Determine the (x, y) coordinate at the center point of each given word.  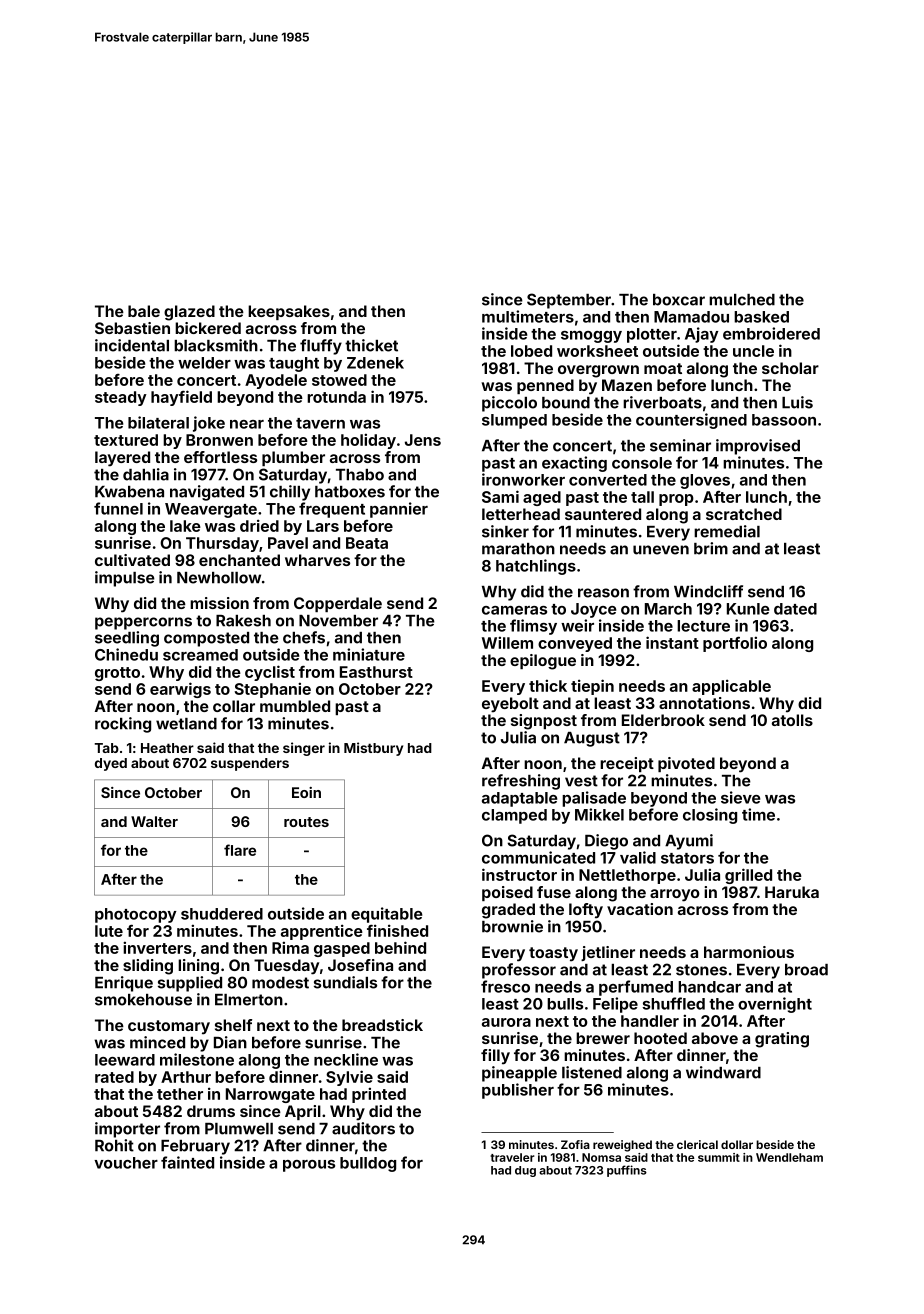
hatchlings (536, 567)
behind (400, 947)
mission (219, 603)
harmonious (749, 952)
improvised (758, 447)
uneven (661, 550)
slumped (514, 421)
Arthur (186, 1077)
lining (198, 967)
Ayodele (276, 381)
